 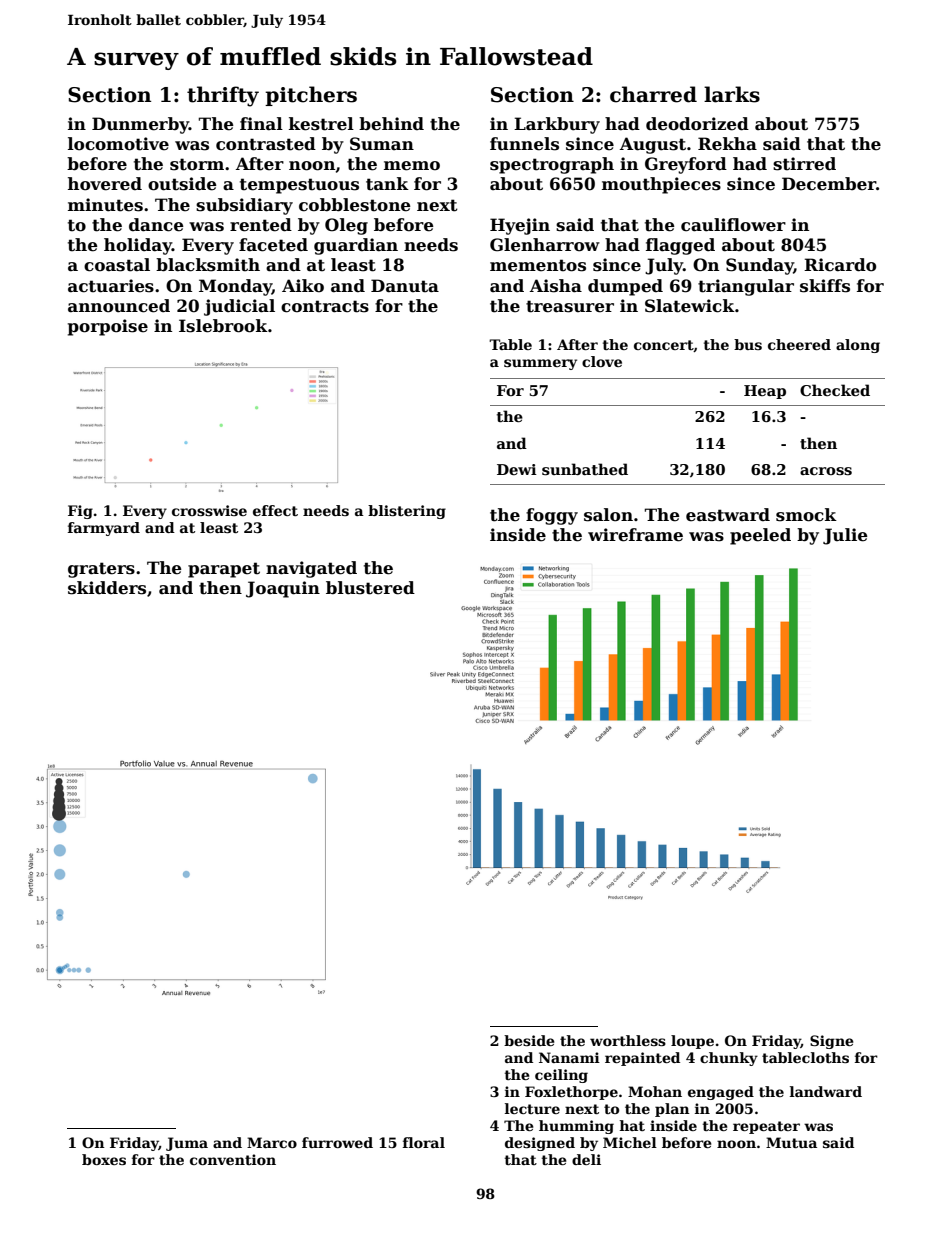 I want to click on Juma, so click(x=187, y=1144).
